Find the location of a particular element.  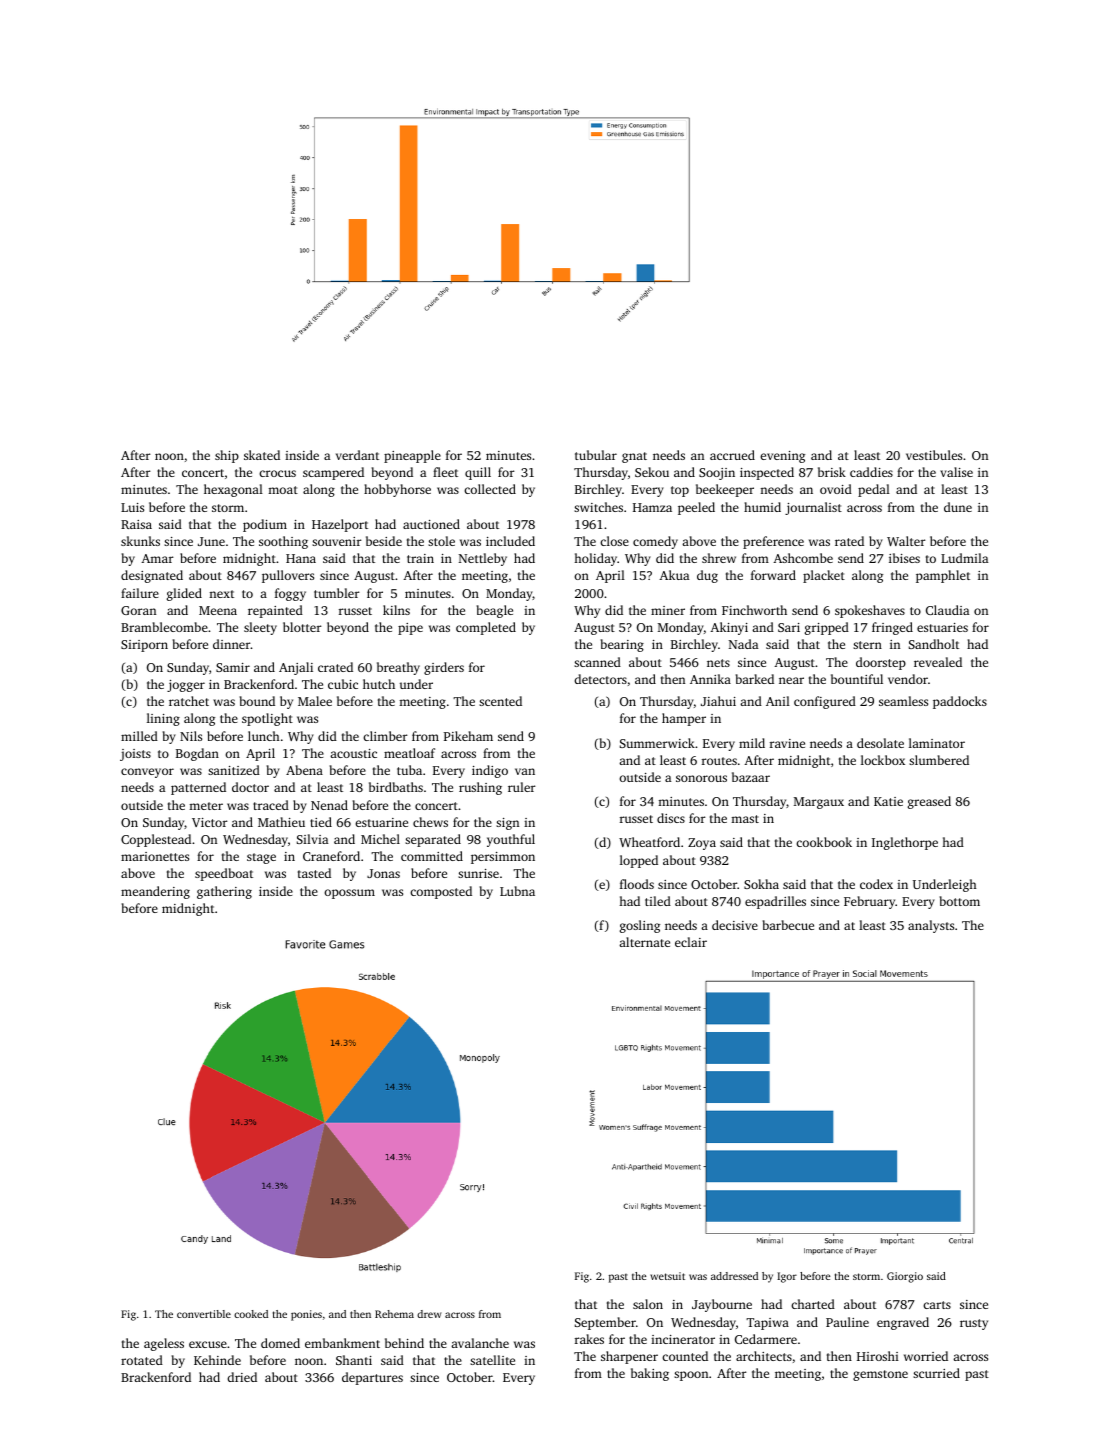

vestibules is located at coordinates (934, 455).
